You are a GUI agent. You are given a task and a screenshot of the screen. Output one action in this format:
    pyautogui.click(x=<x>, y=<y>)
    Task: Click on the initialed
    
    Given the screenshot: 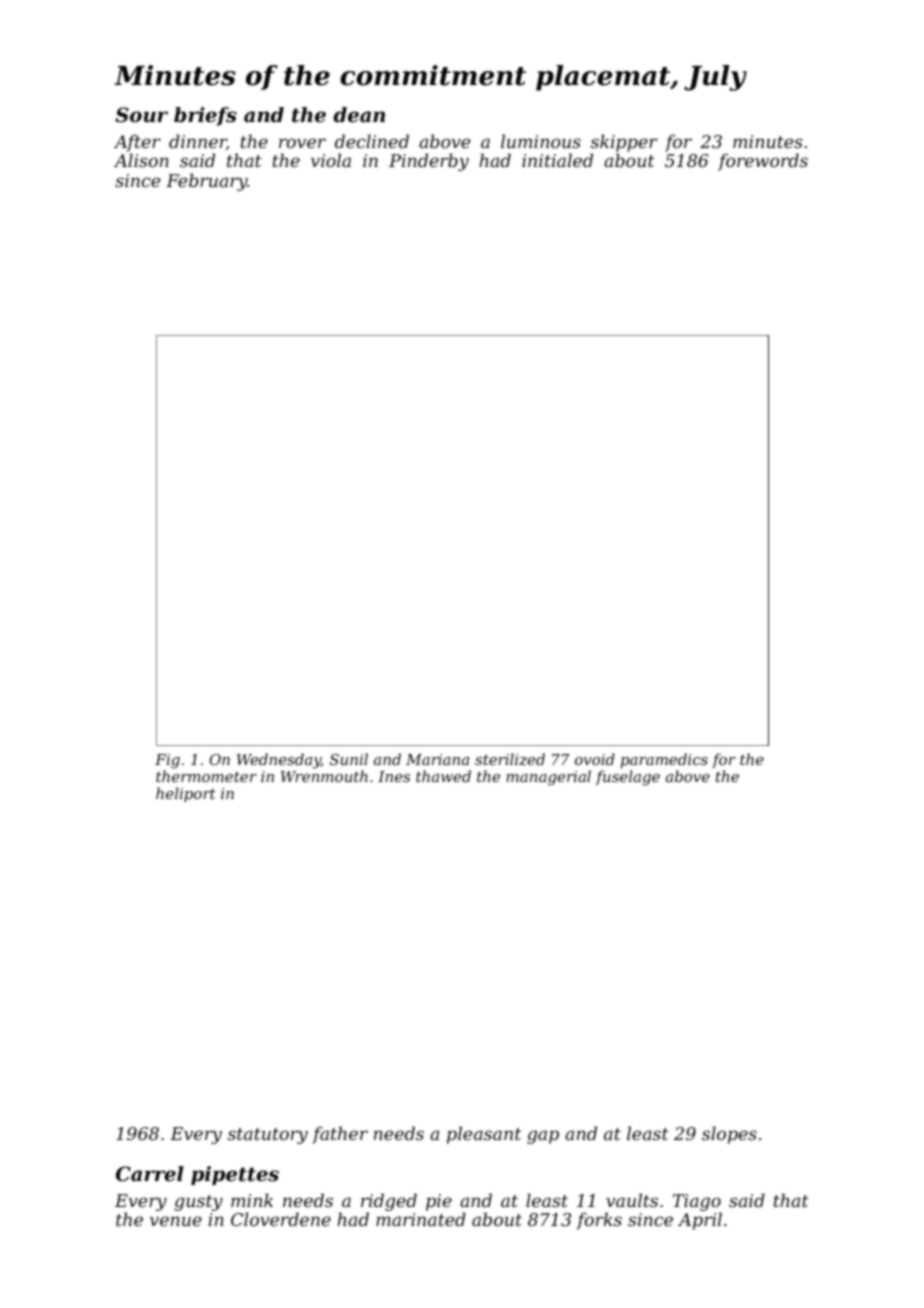 What is the action you would take?
    pyautogui.click(x=557, y=160)
